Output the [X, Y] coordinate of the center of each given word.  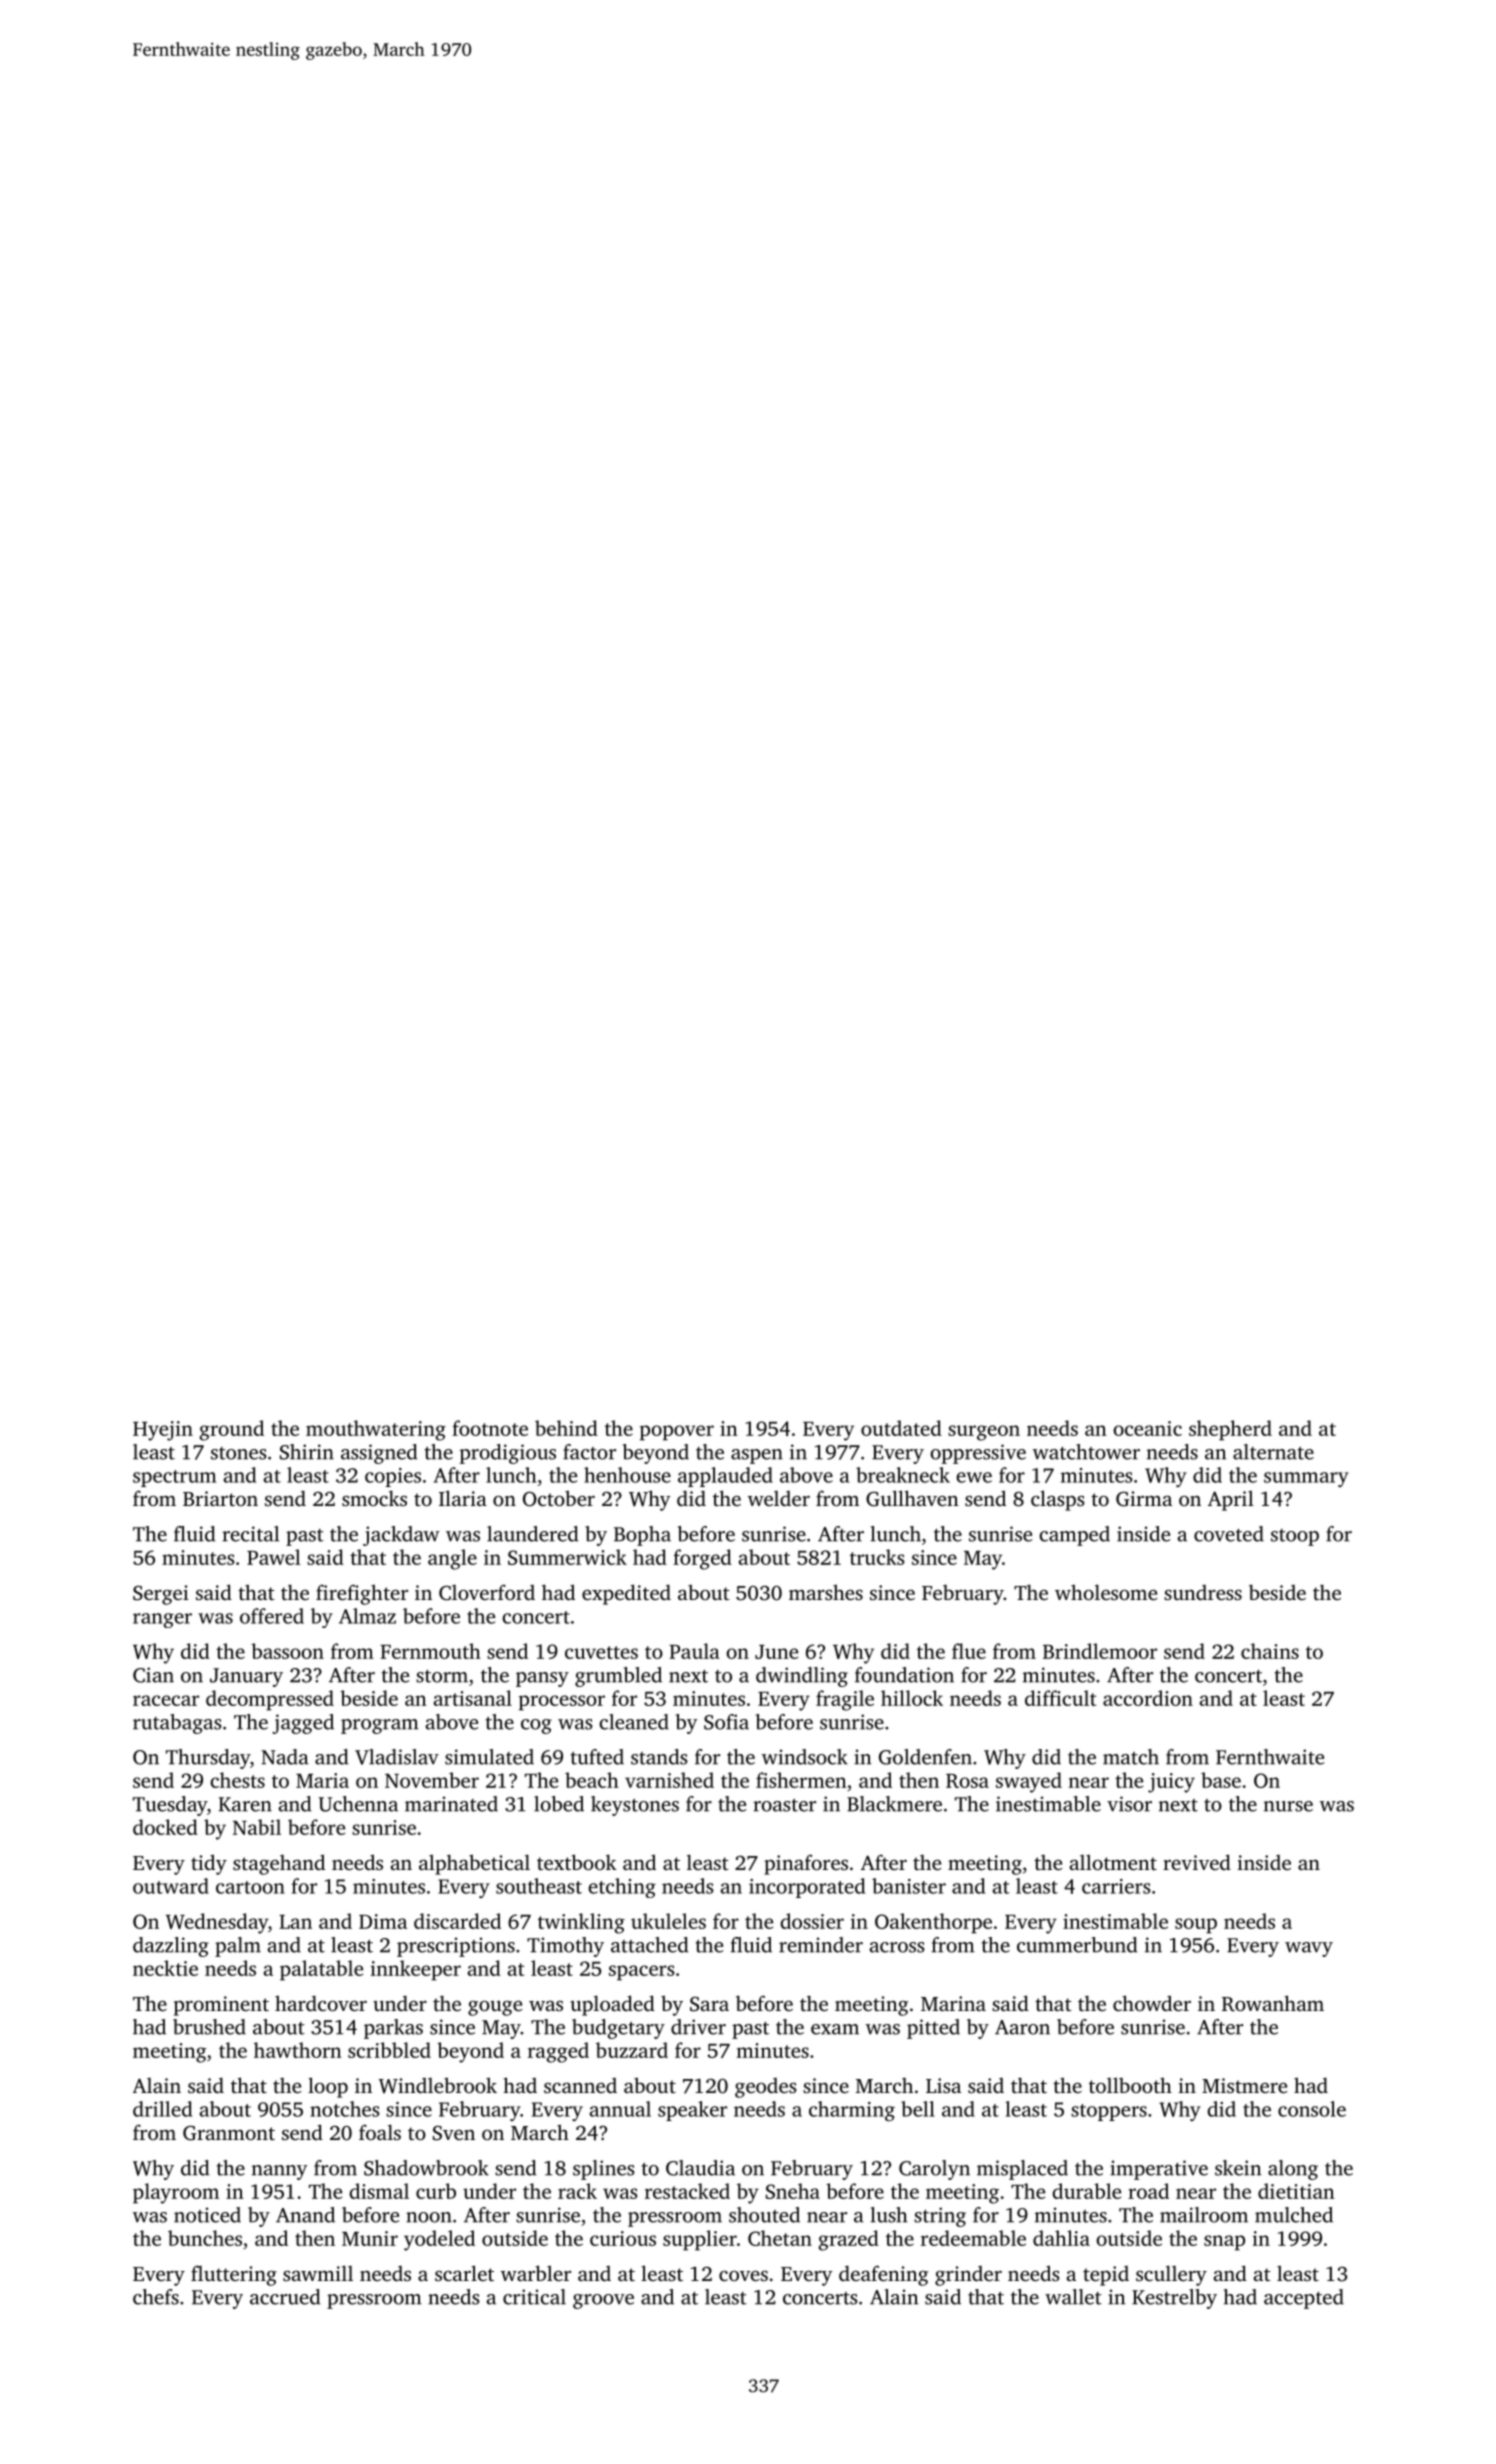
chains [1270, 1651]
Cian [153, 1675]
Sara [709, 2004]
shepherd [1230, 1430]
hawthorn [298, 2050]
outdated [901, 1428]
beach [592, 1780]
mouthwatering [376, 1430]
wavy [1309, 1949]
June [776, 1652]
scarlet [464, 2273]
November [432, 1780]
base [1221, 1780]
